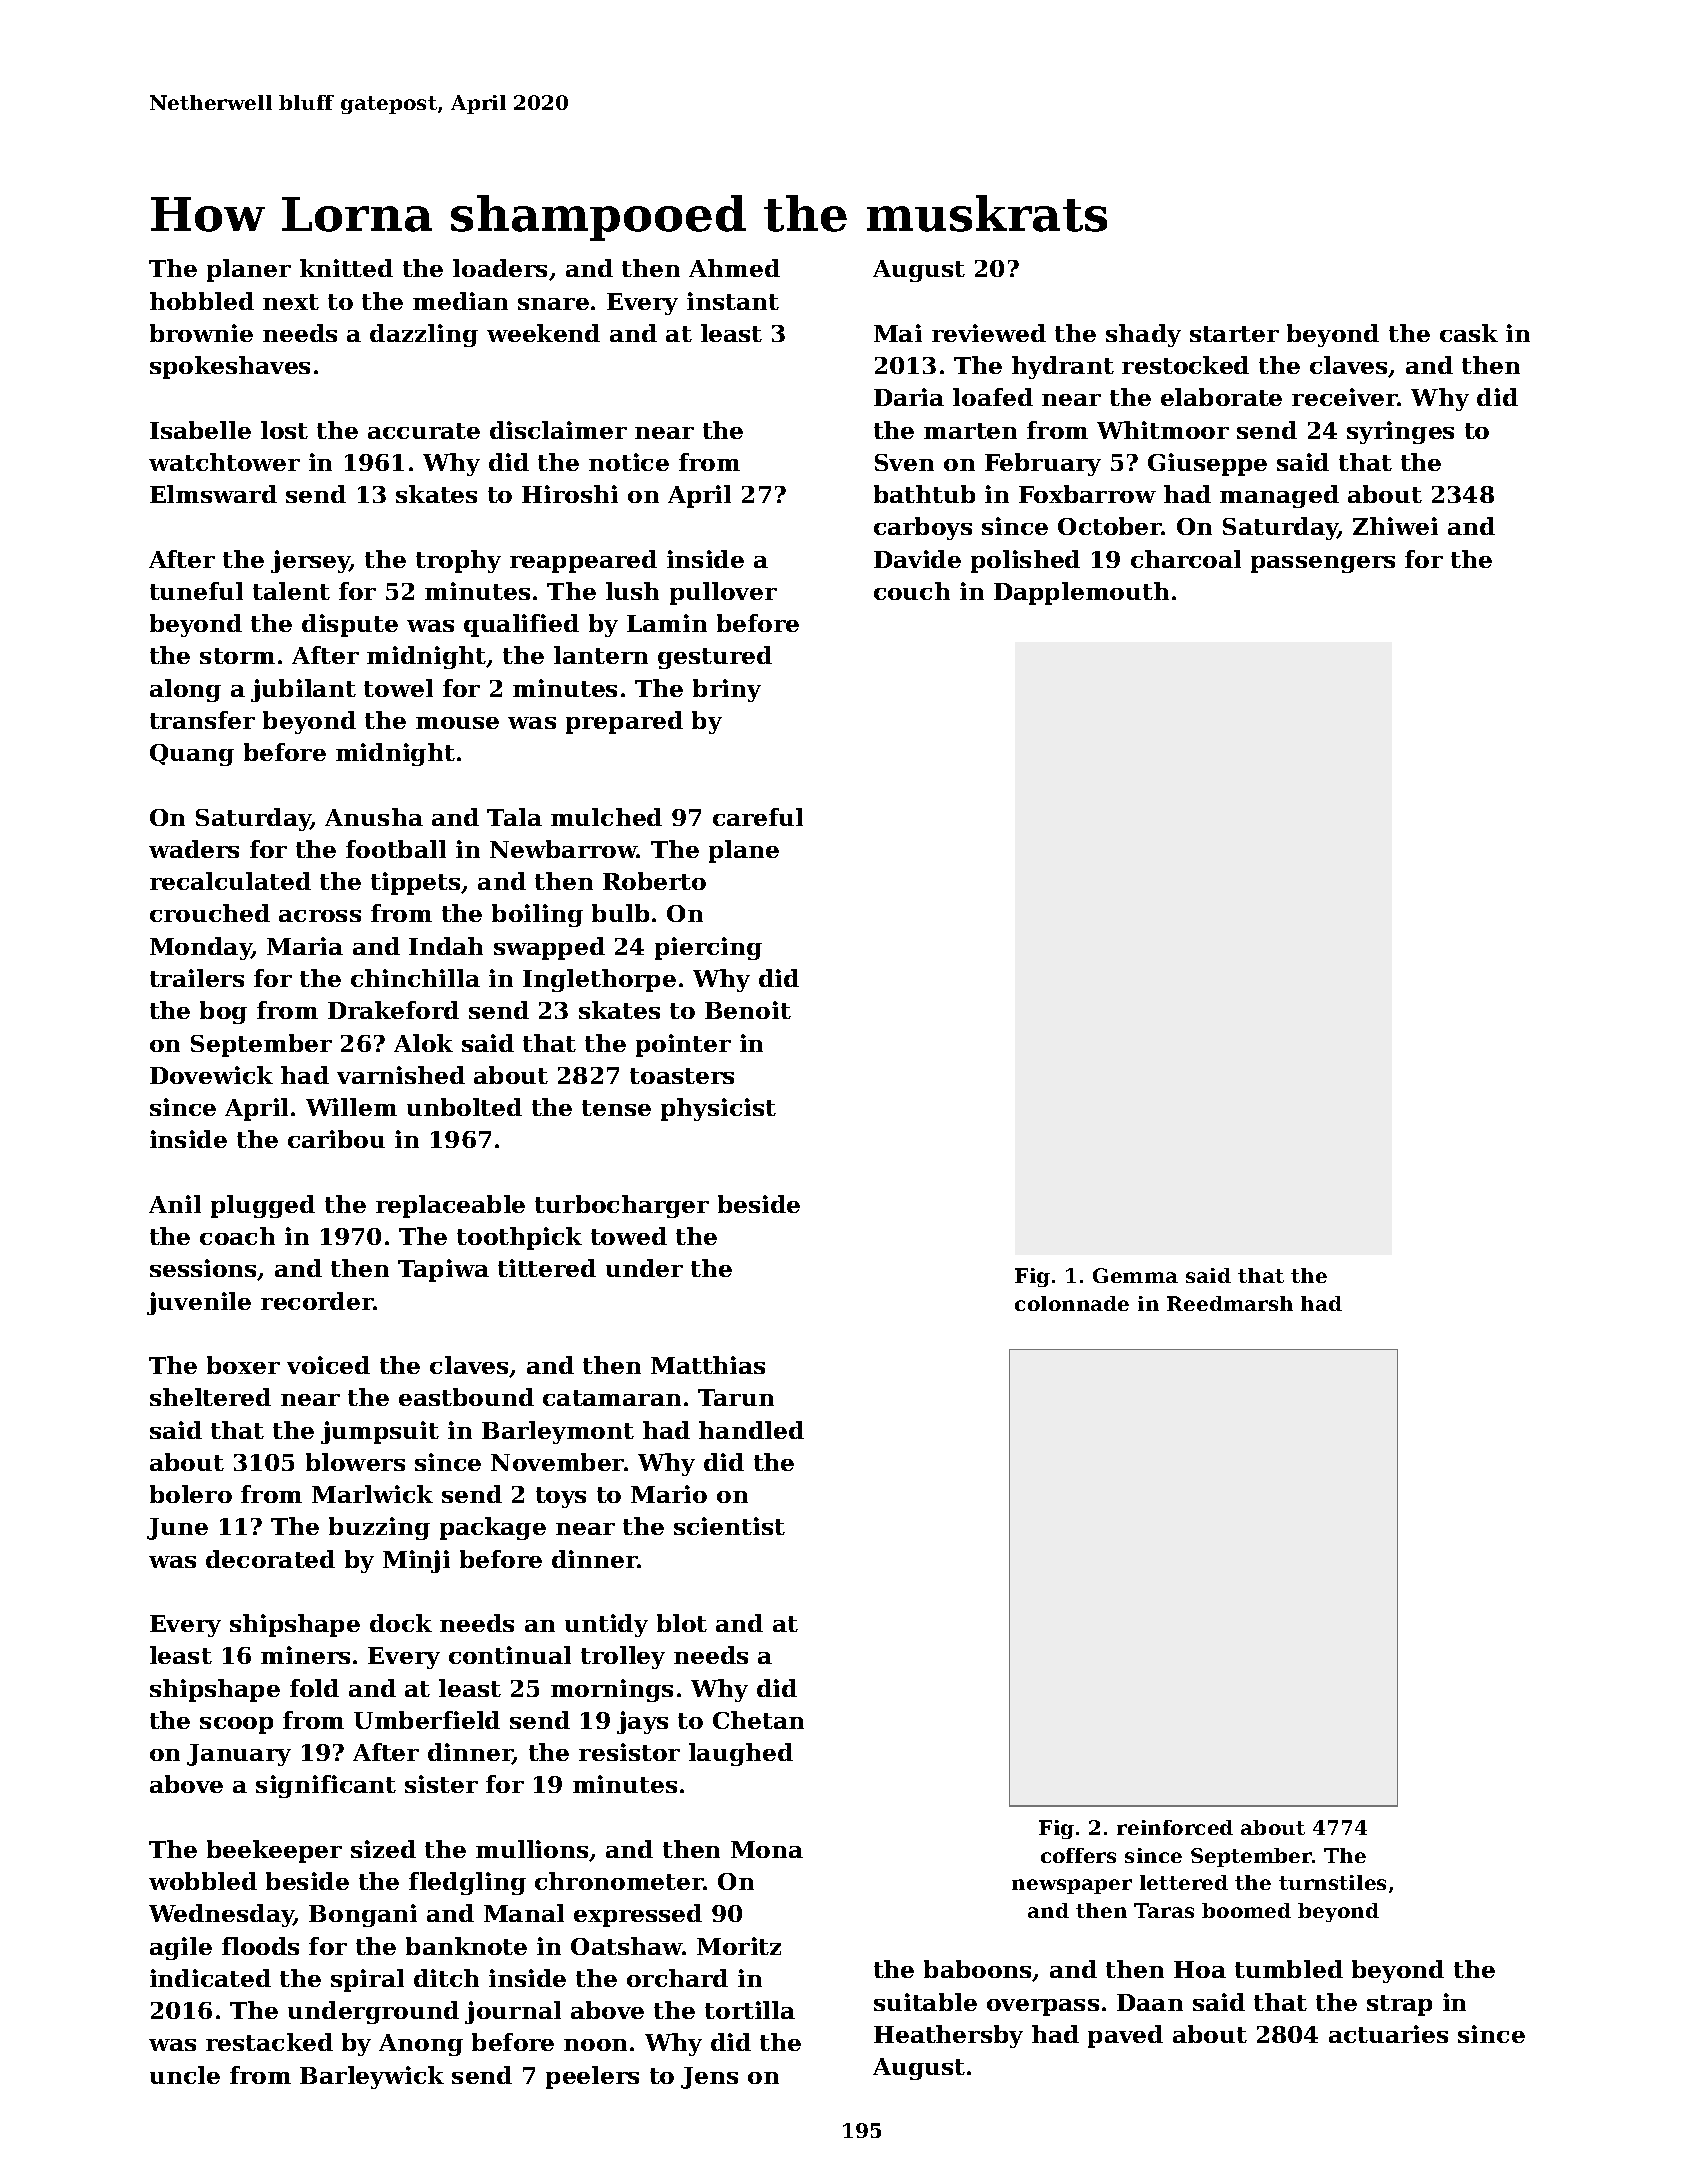  I want to click on laughed, so click(741, 1754).
